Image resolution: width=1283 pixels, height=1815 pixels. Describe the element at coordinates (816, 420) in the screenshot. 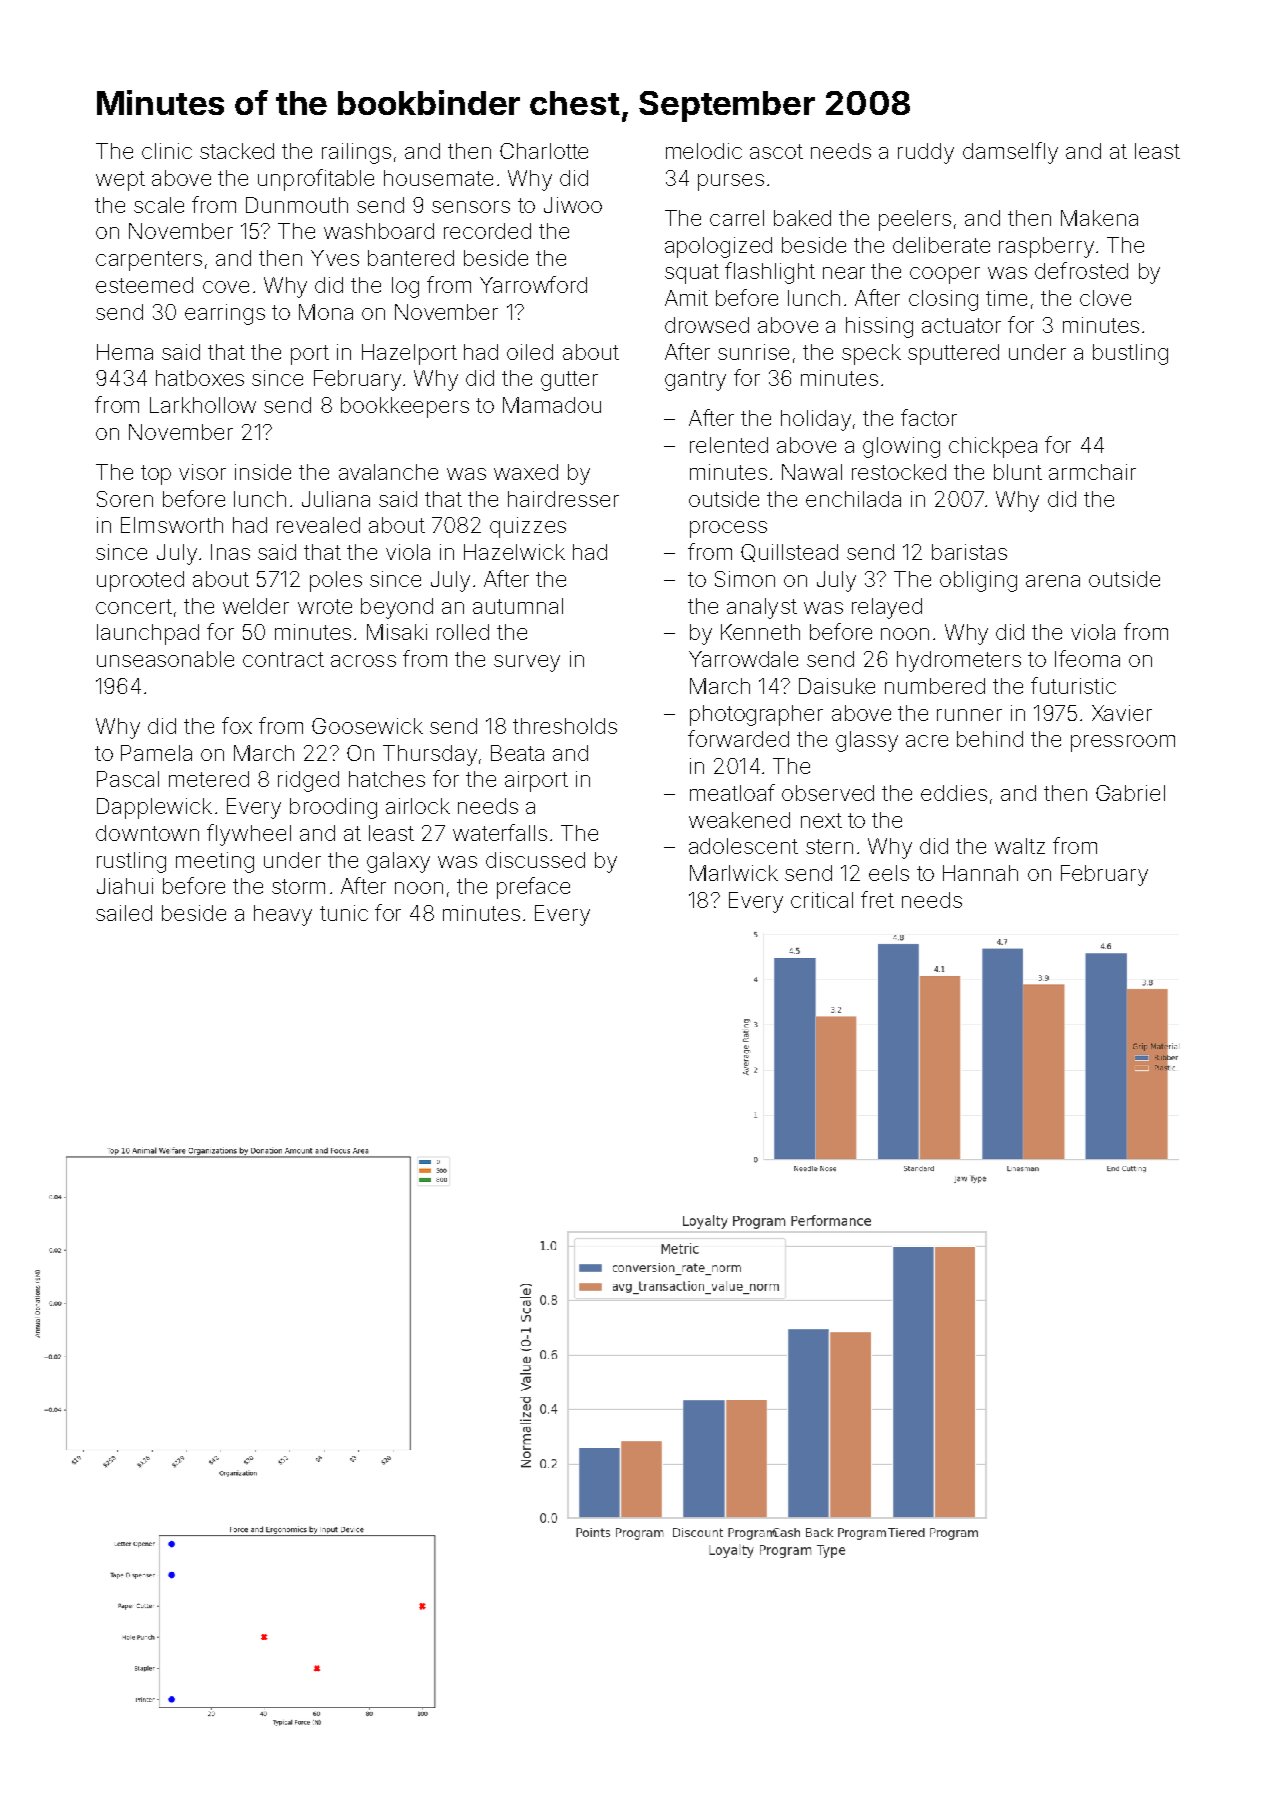

I see `holiday` at that location.
